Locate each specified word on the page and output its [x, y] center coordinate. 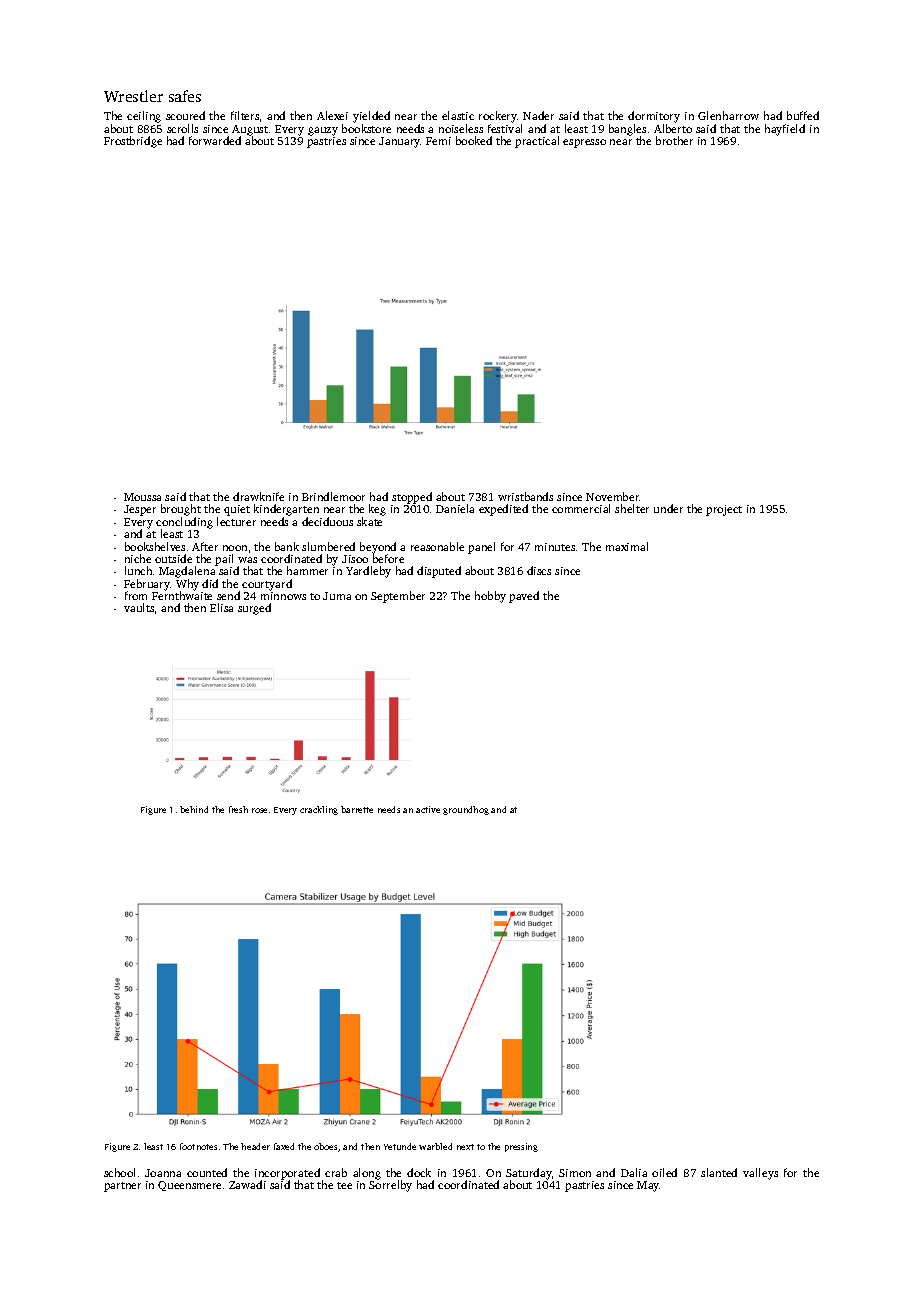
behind [194, 809]
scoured [185, 115]
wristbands [525, 496]
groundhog [466, 810]
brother [674, 140]
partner [122, 1187]
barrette [357, 809]
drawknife [258, 496]
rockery [498, 117]
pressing [521, 1147]
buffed [803, 115]
